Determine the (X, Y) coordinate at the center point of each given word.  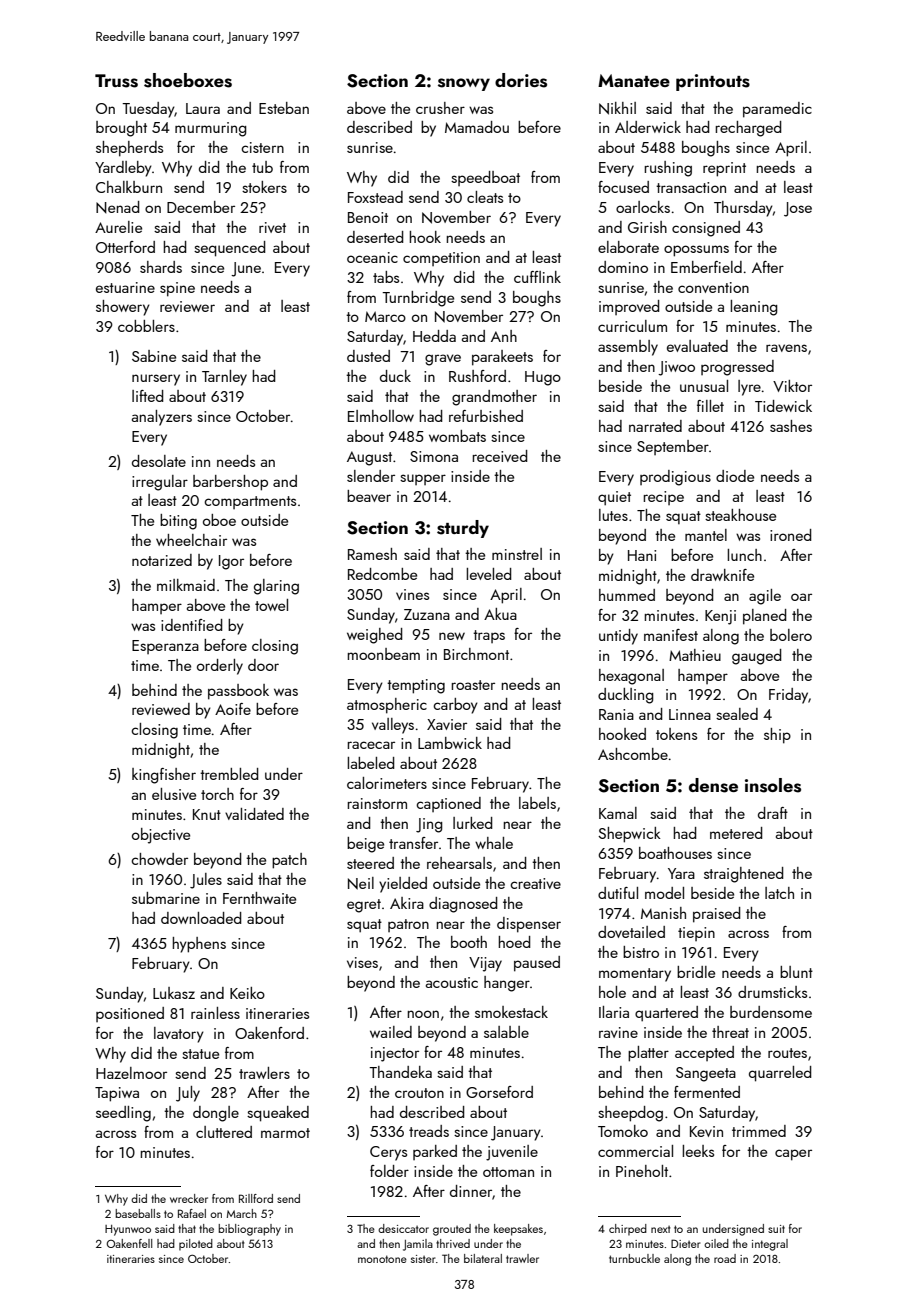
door (263, 665)
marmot (285, 1133)
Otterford (125, 247)
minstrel (517, 554)
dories (521, 80)
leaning (754, 308)
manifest (671, 635)
